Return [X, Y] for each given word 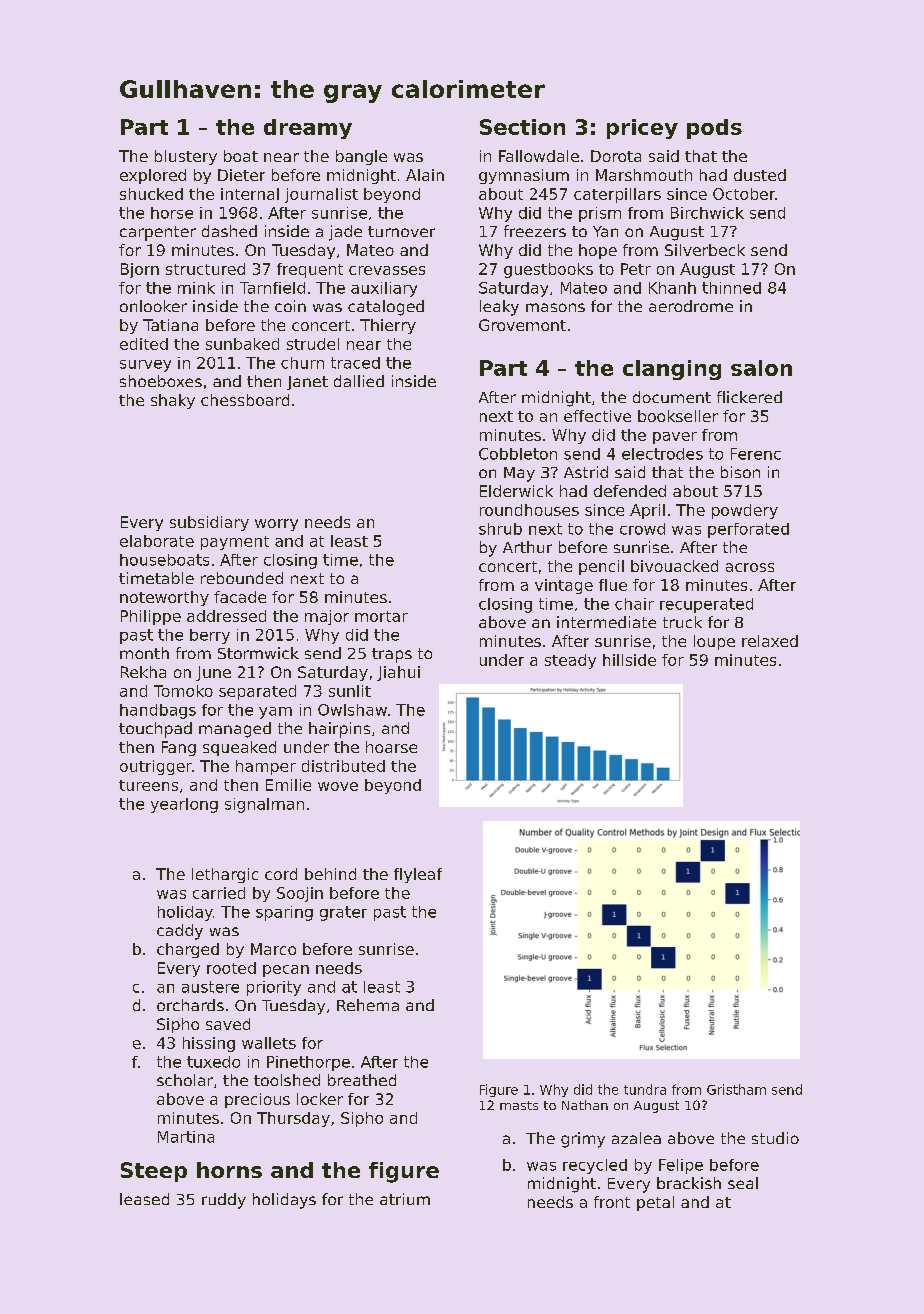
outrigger [156, 767]
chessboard [245, 400]
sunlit [350, 691]
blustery [186, 157]
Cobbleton [518, 454]
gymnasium [524, 176]
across [750, 567]
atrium [405, 1199]
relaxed [770, 641]
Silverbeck [705, 250]
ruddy [224, 1201]
